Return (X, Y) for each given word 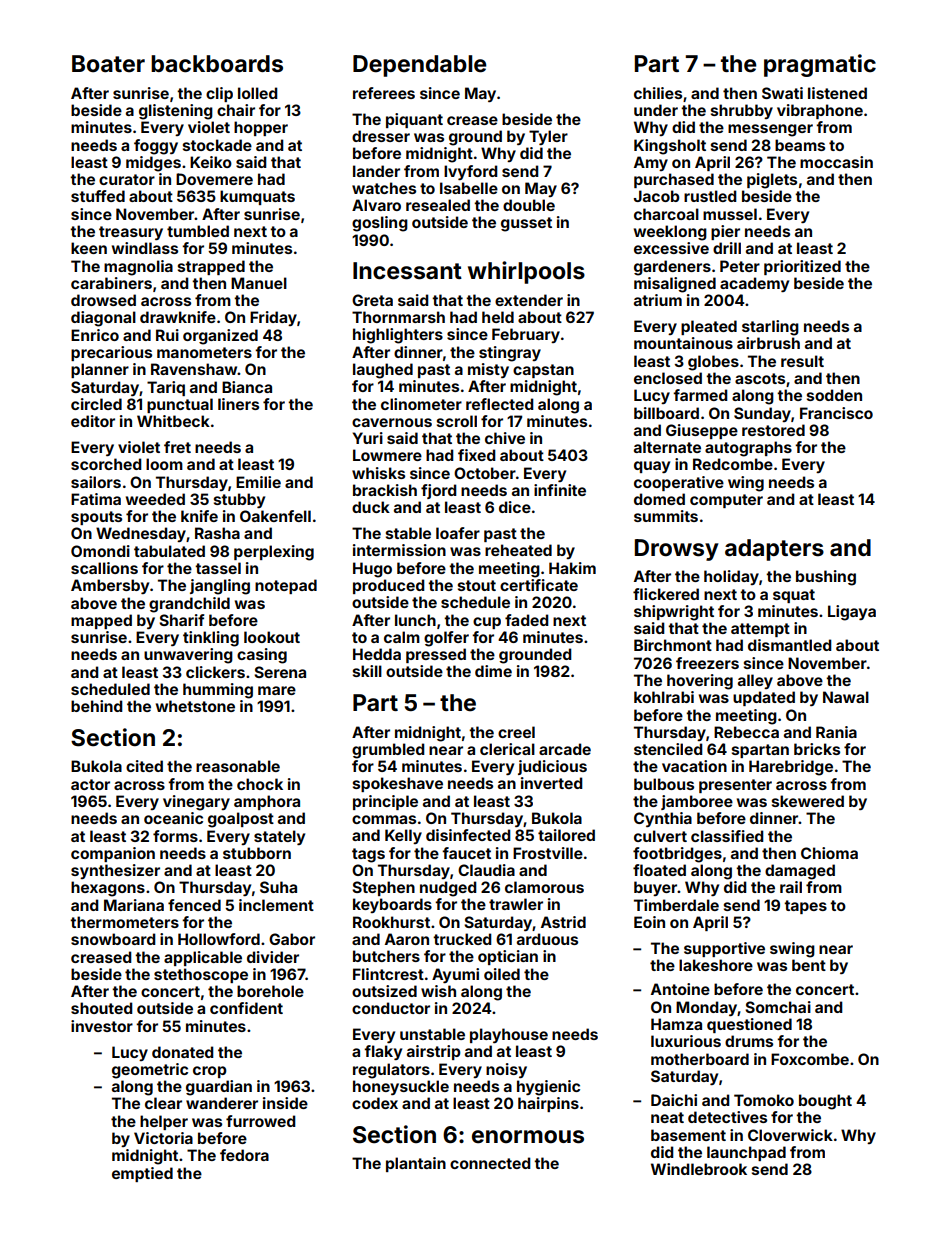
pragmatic (820, 65)
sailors (96, 482)
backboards (217, 64)
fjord (439, 491)
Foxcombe (810, 1059)
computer (726, 501)
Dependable (420, 66)
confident (246, 1008)
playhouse (509, 1035)
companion (113, 854)
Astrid (563, 922)
